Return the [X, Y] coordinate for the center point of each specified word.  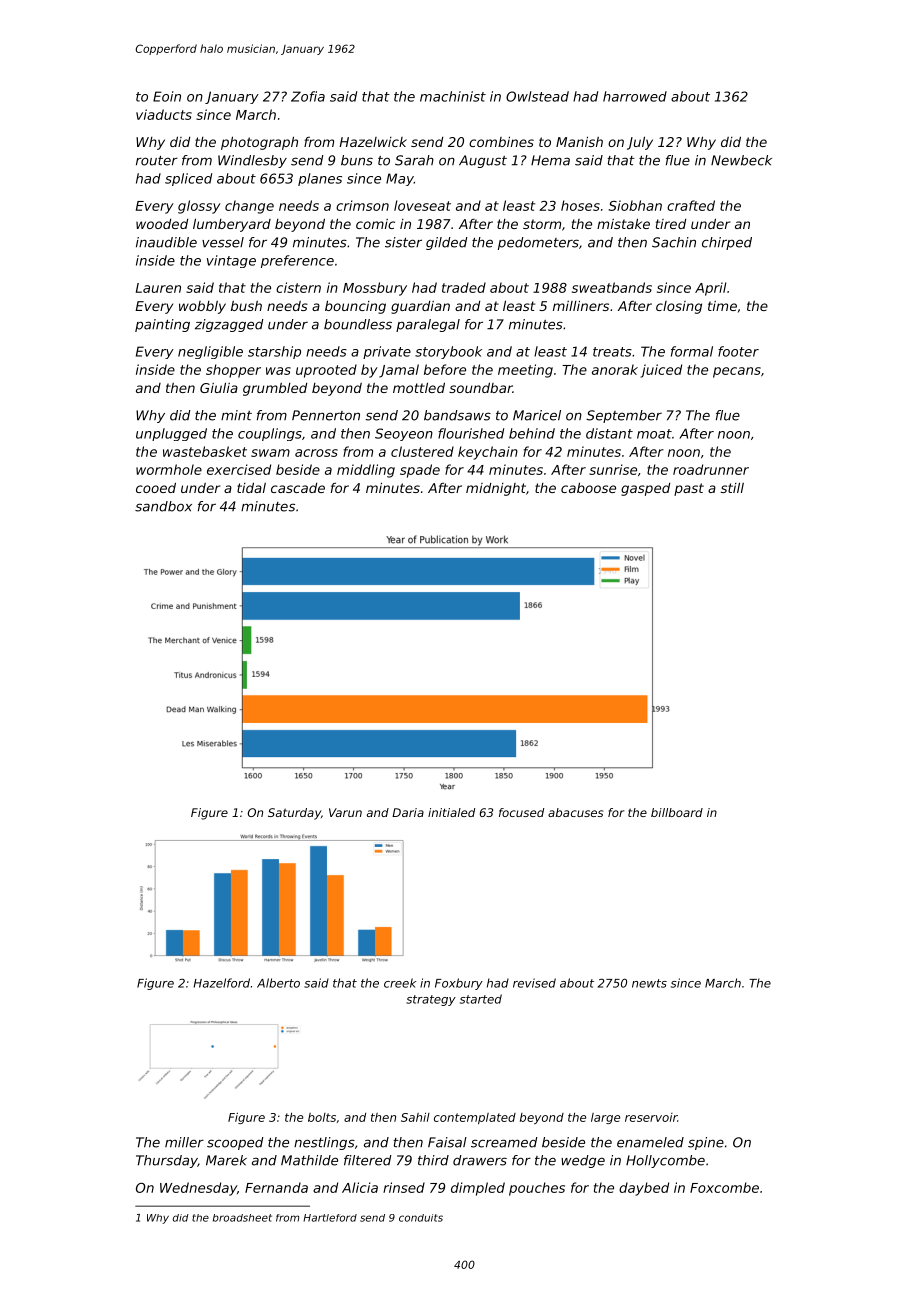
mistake [623, 223]
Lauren [158, 288]
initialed [451, 812]
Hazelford [222, 983]
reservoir [651, 1117]
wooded [162, 224]
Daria [408, 812]
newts [649, 983]
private [387, 352]
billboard [677, 812]
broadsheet [242, 1218]
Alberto [278, 983]
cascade [298, 488]
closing [679, 307]
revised [534, 983]
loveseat [422, 205]
